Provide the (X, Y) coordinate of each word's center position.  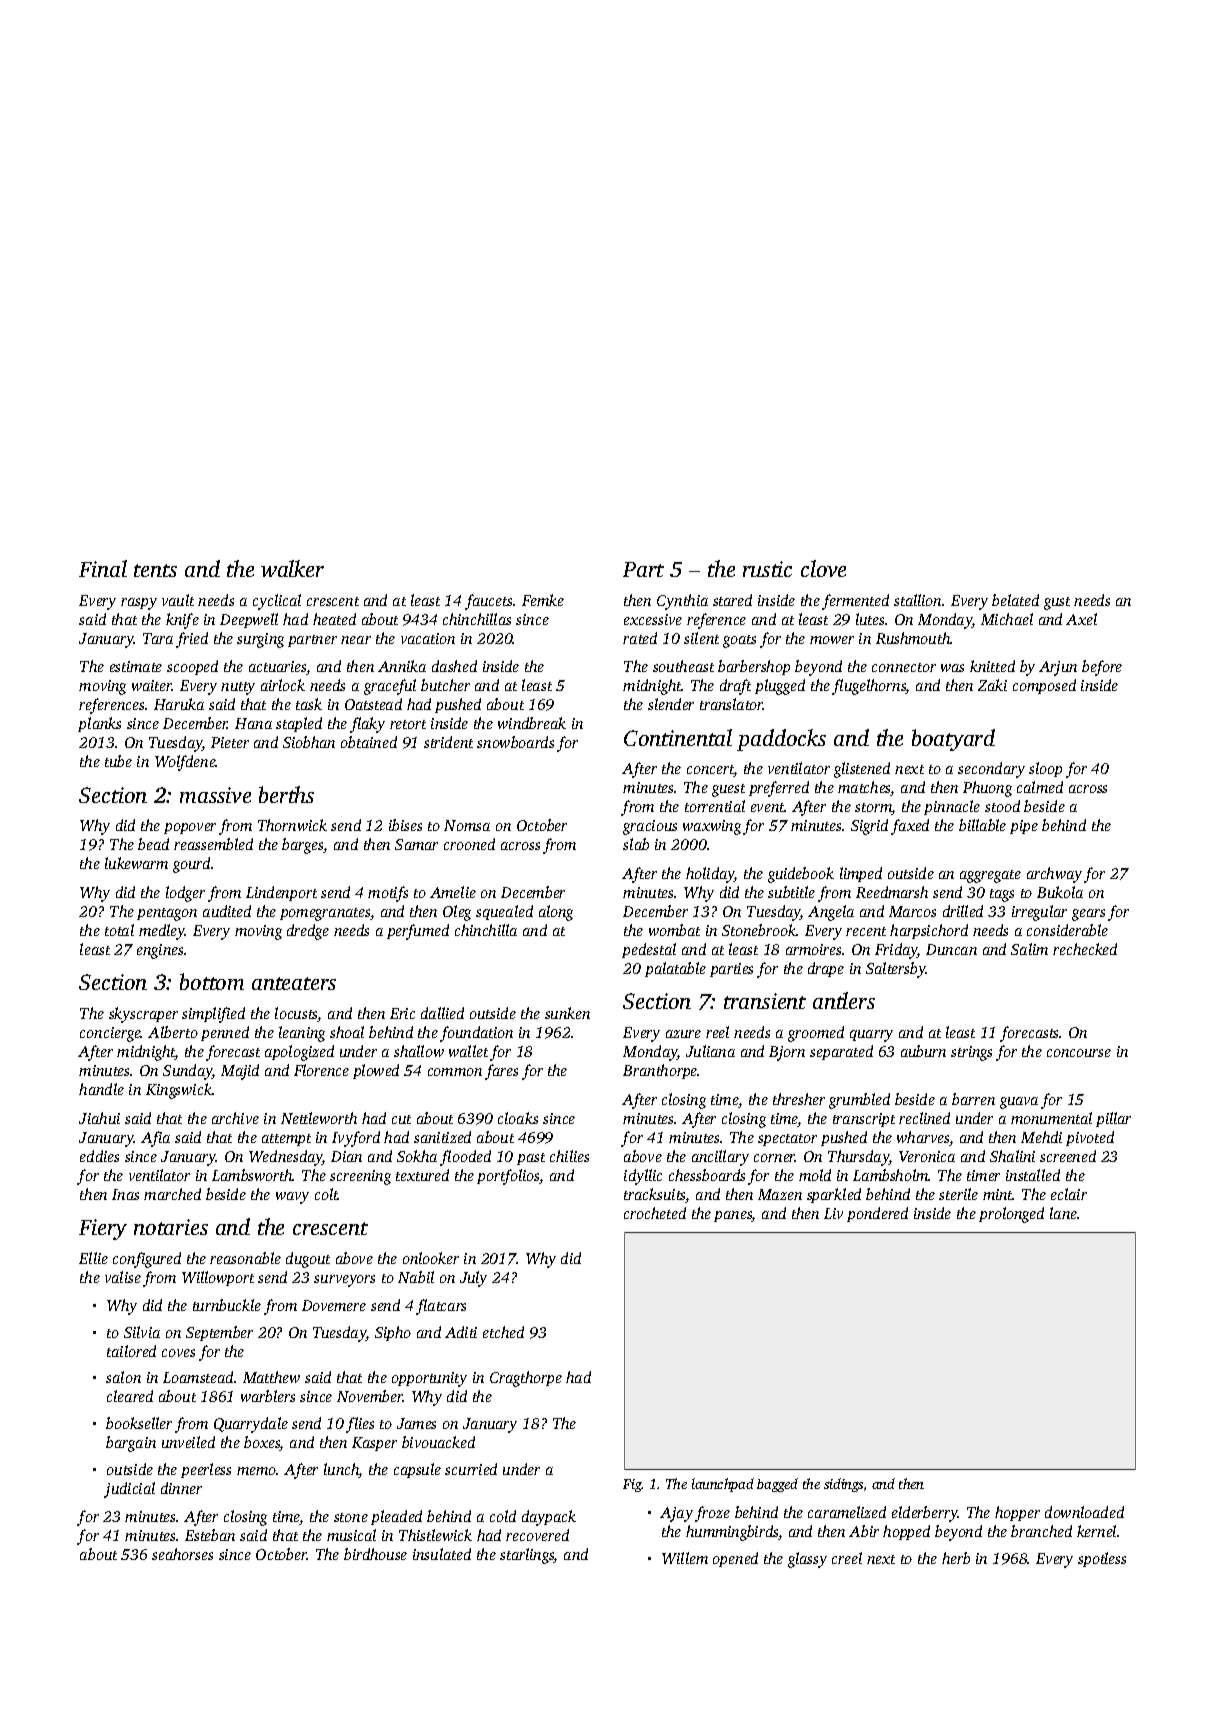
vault (178, 600)
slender (671, 704)
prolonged (1011, 1215)
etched (503, 1332)
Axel (1081, 619)
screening (360, 1177)
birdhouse (375, 1554)
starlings (527, 1556)
